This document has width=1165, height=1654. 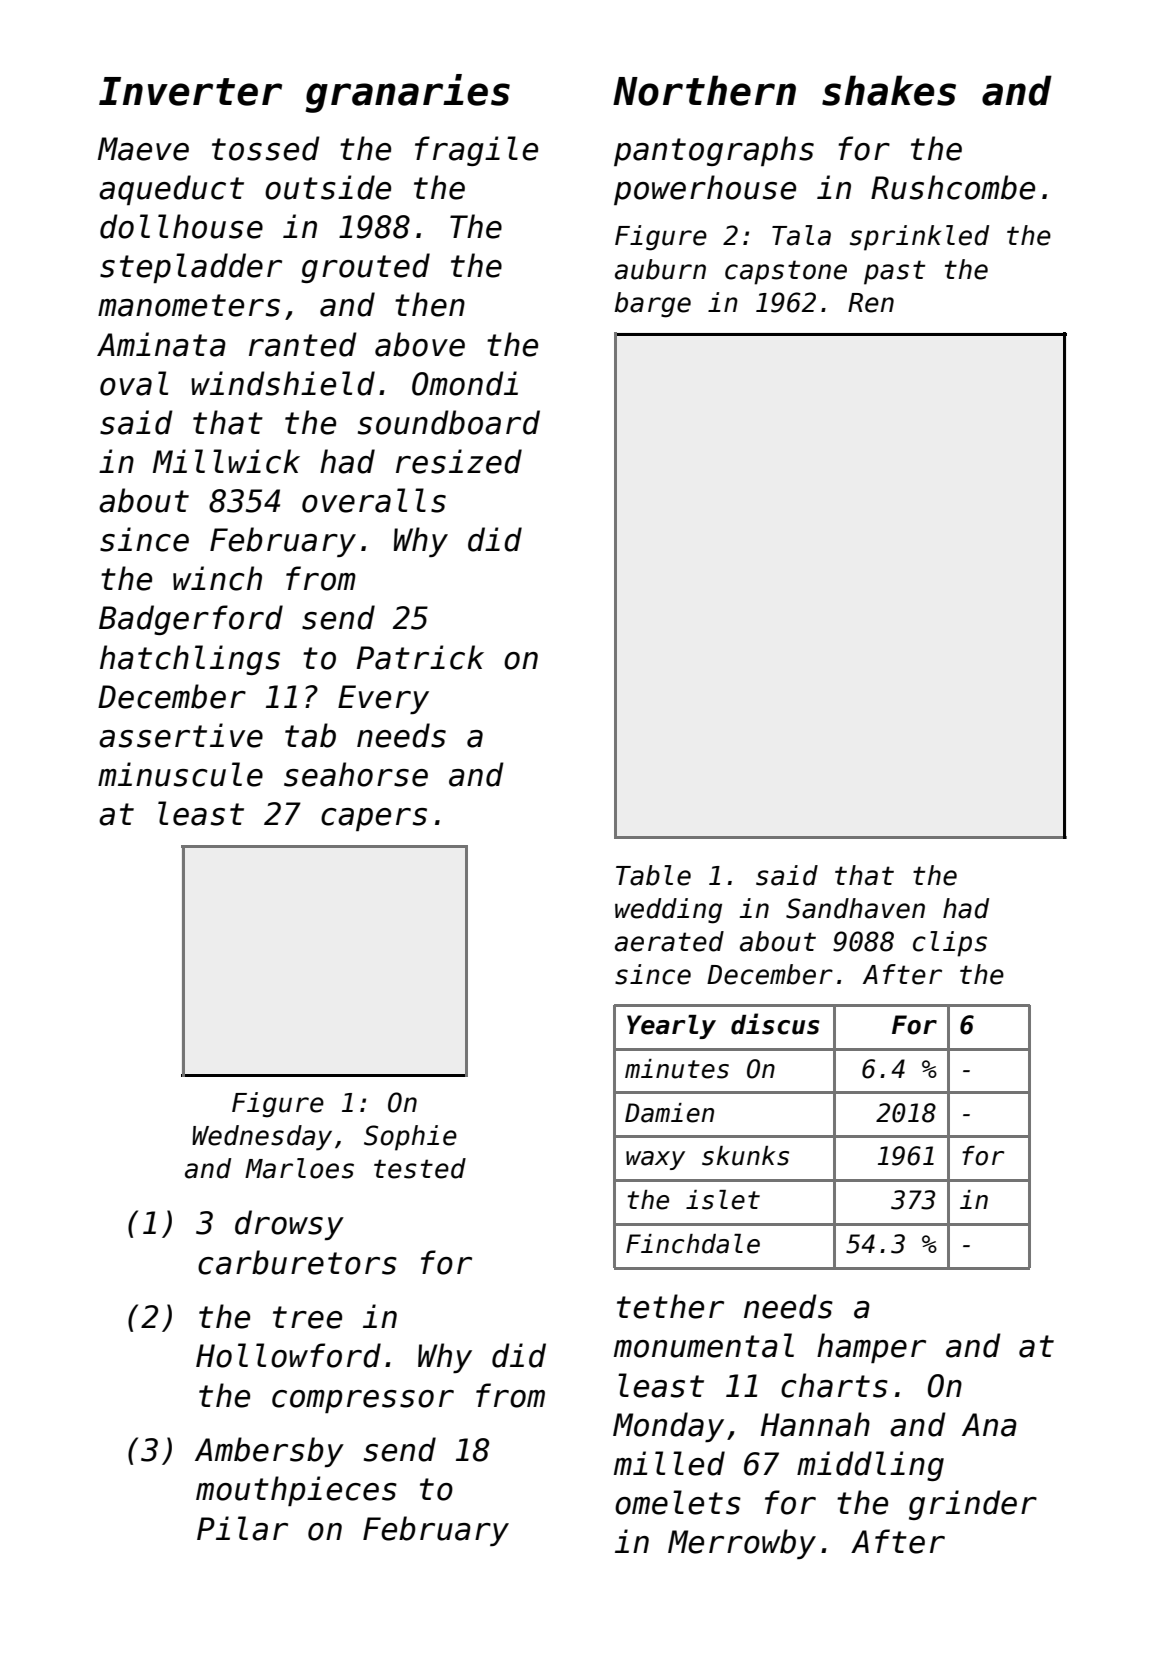 I want to click on omelets, so click(x=678, y=1502).
